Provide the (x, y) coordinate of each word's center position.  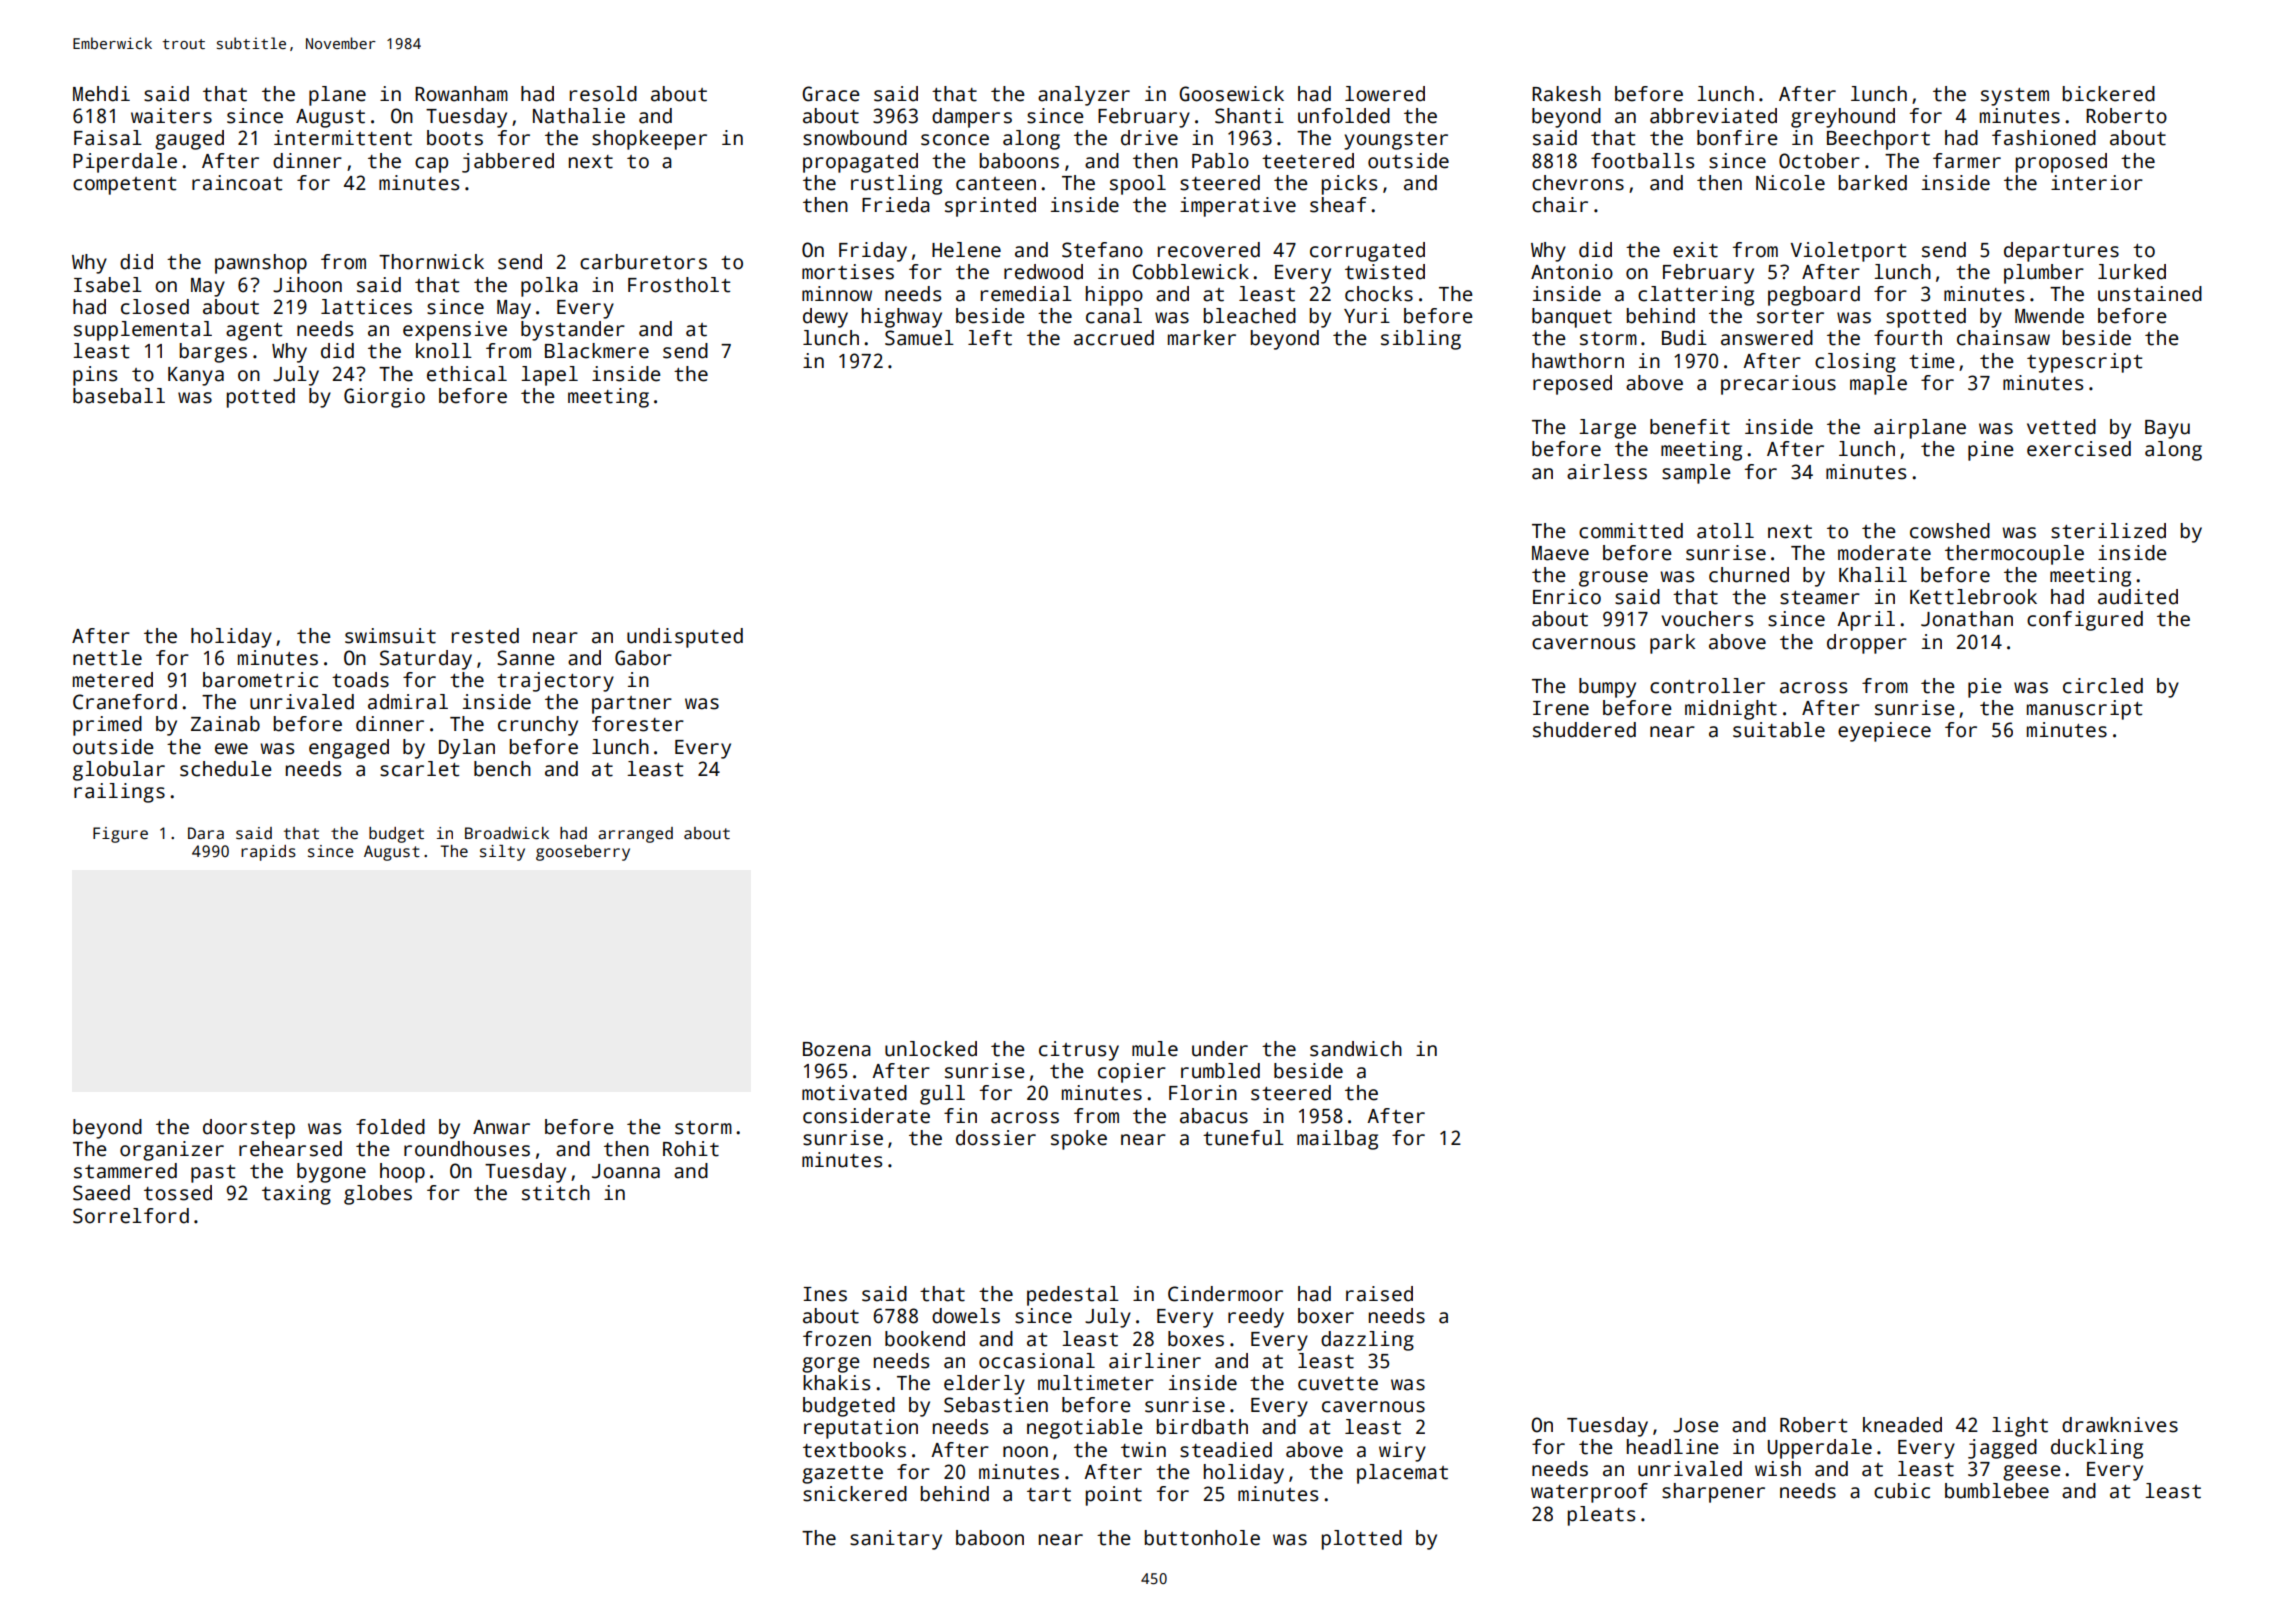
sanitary (896, 1540)
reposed (1572, 385)
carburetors (643, 262)
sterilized (2108, 531)
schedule (226, 769)
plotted (1362, 1540)
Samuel (919, 338)
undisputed (685, 638)
